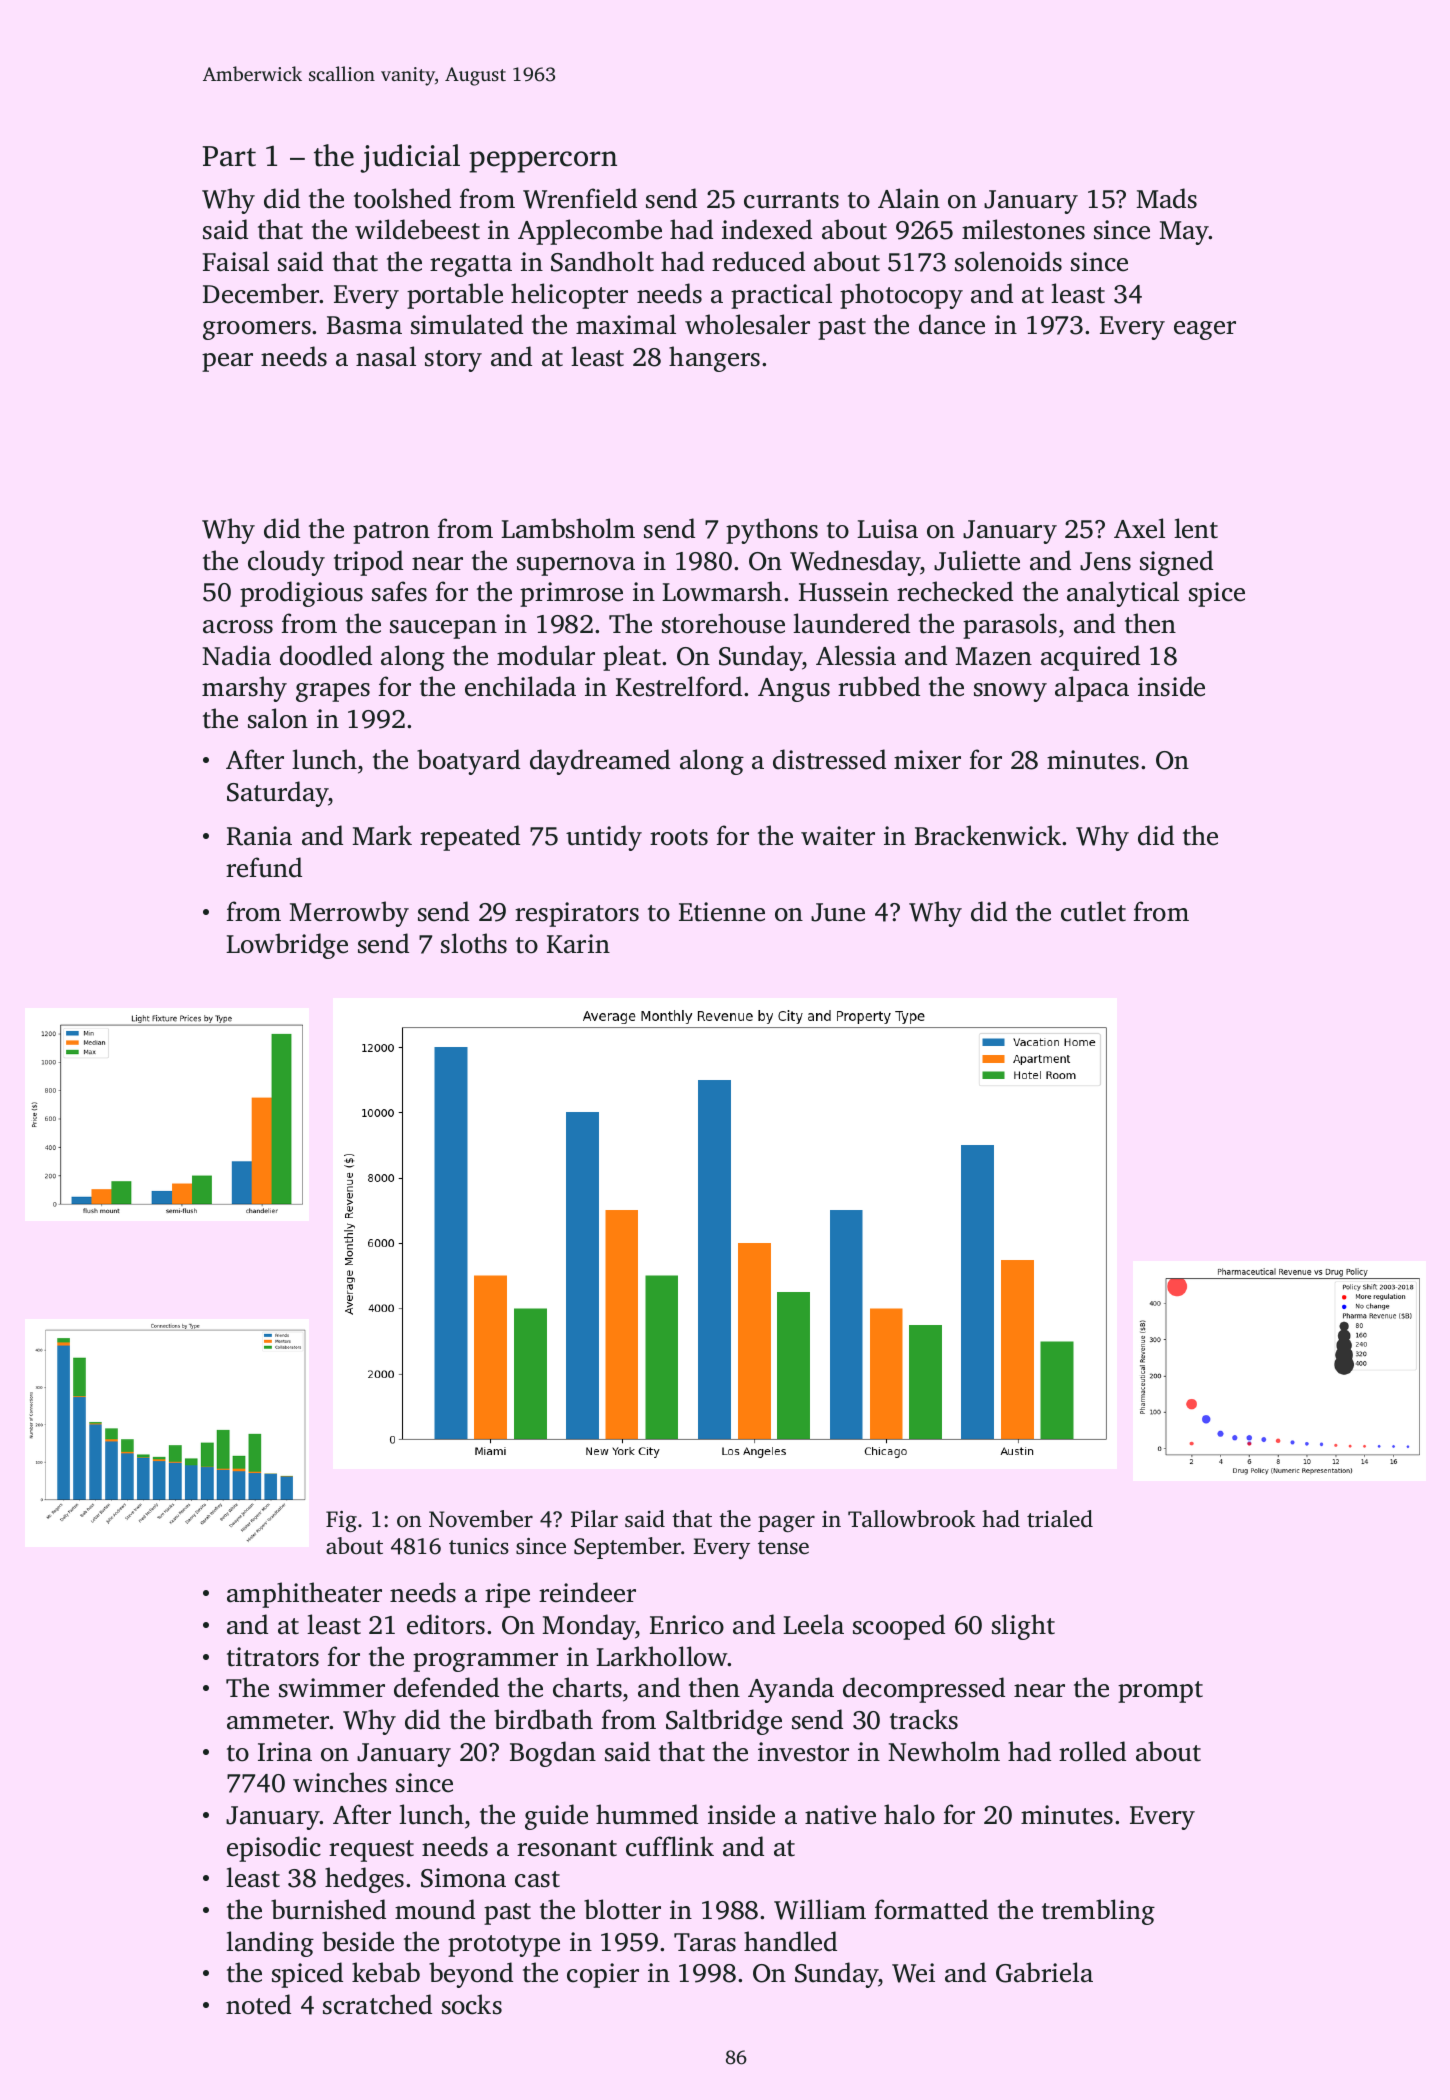 Image resolution: width=1450 pixels, height=2100 pixels. I want to click on helicopter, so click(569, 296).
